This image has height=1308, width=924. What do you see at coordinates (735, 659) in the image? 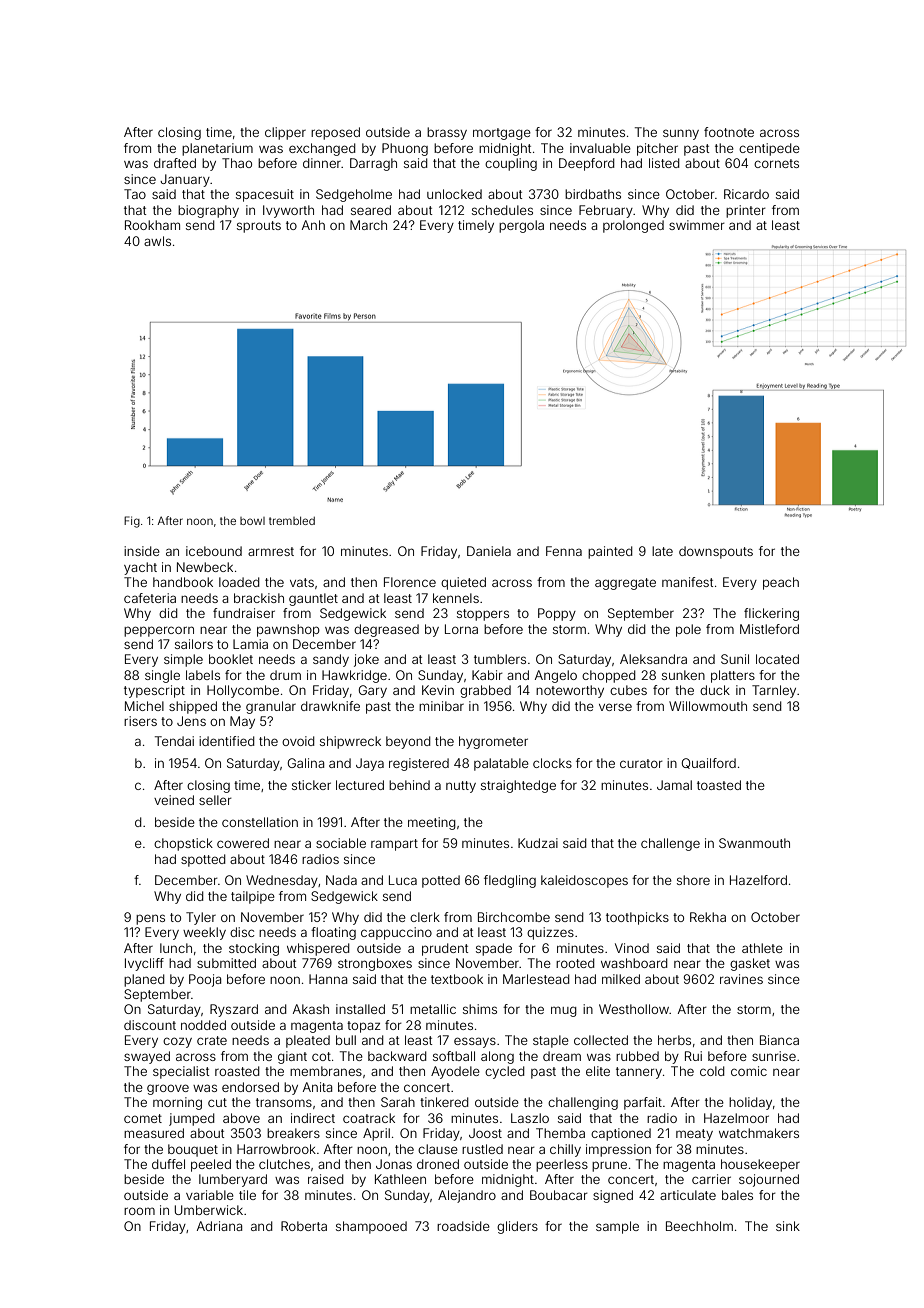
I see `Sunil` at bounding box center [735, 659].
